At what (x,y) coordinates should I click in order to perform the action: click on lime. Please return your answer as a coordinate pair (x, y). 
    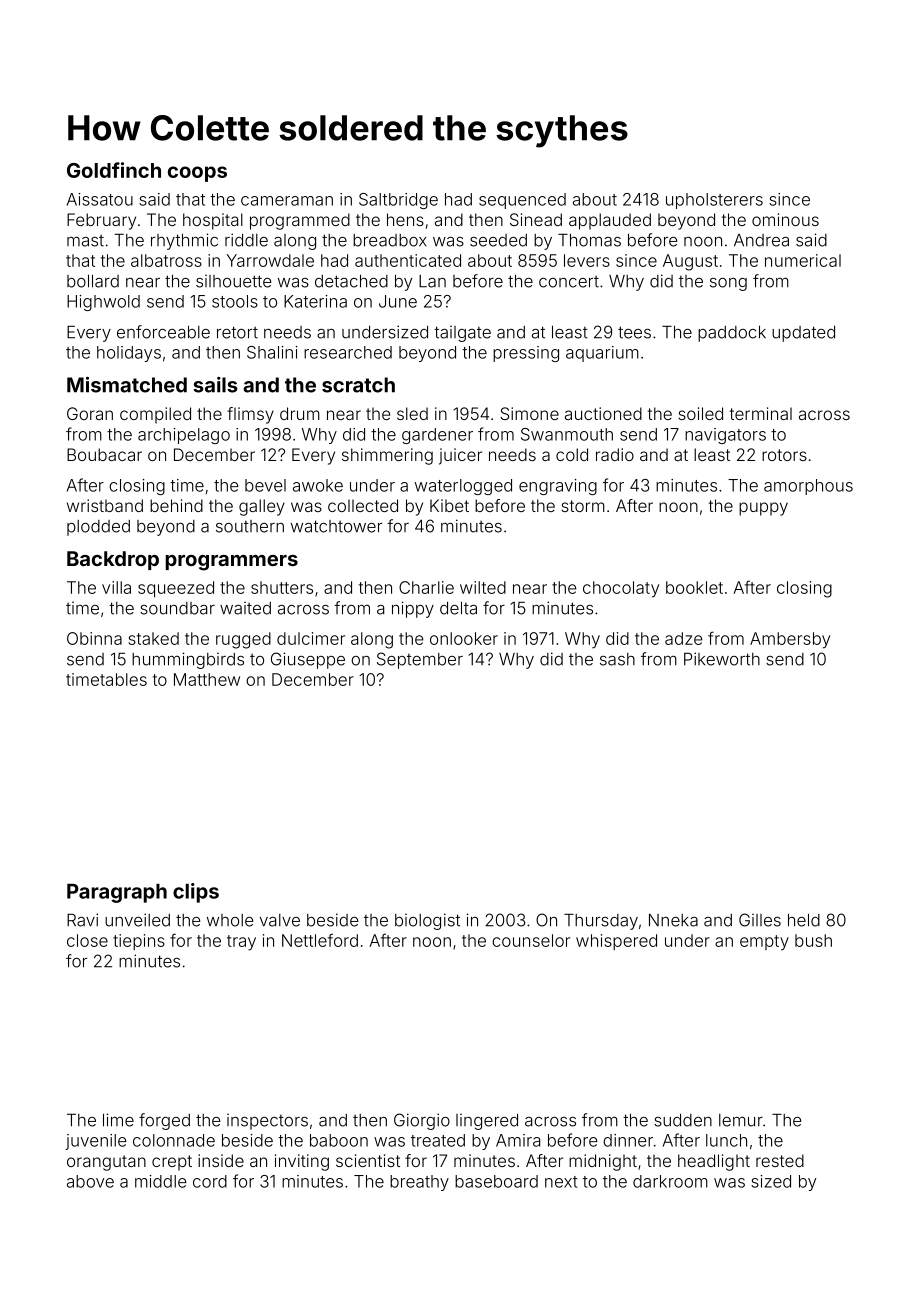
    Looking at the image, I should click on (118, 1120).
